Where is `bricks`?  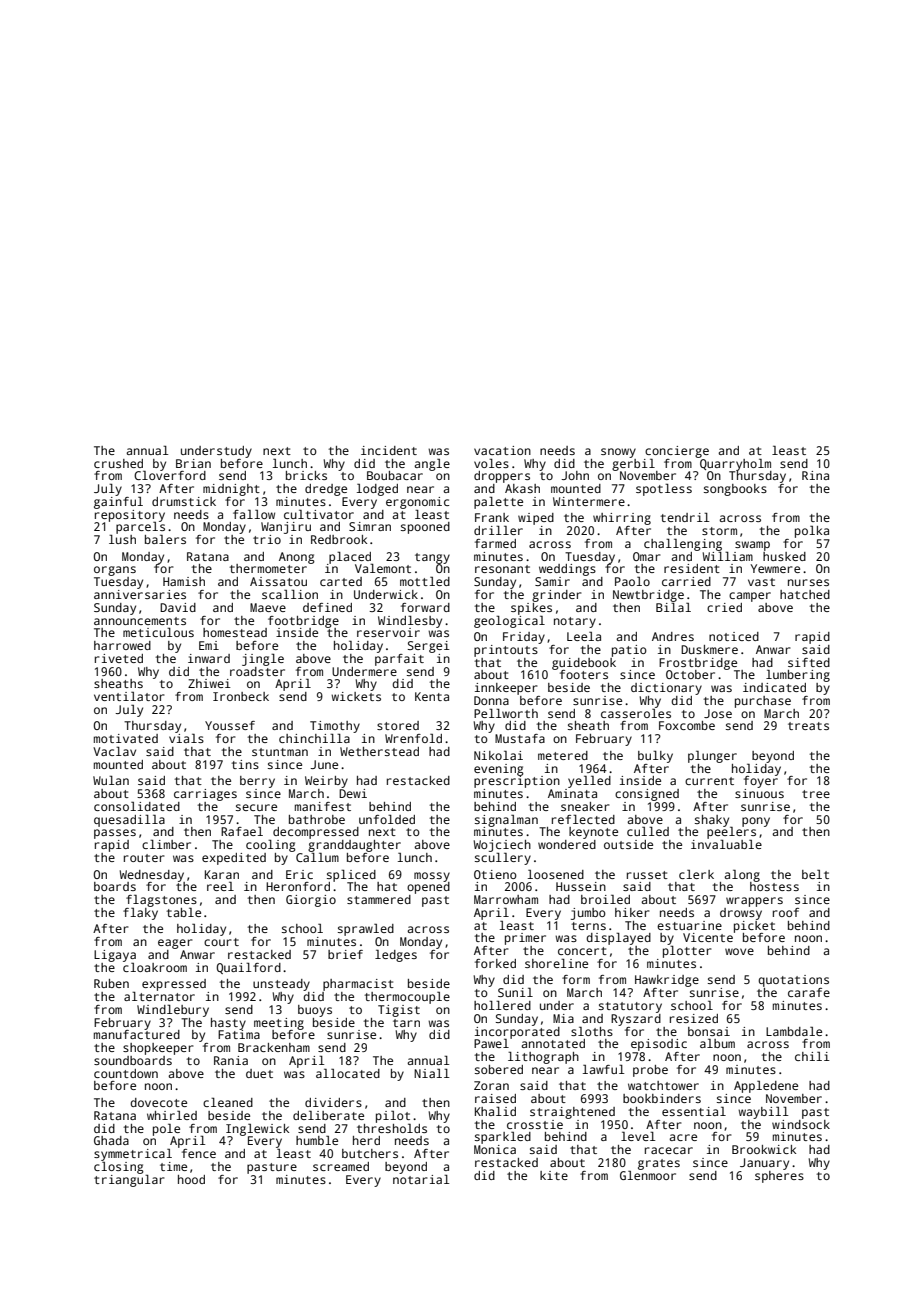 bricks is located at coordinates (306, 475).
